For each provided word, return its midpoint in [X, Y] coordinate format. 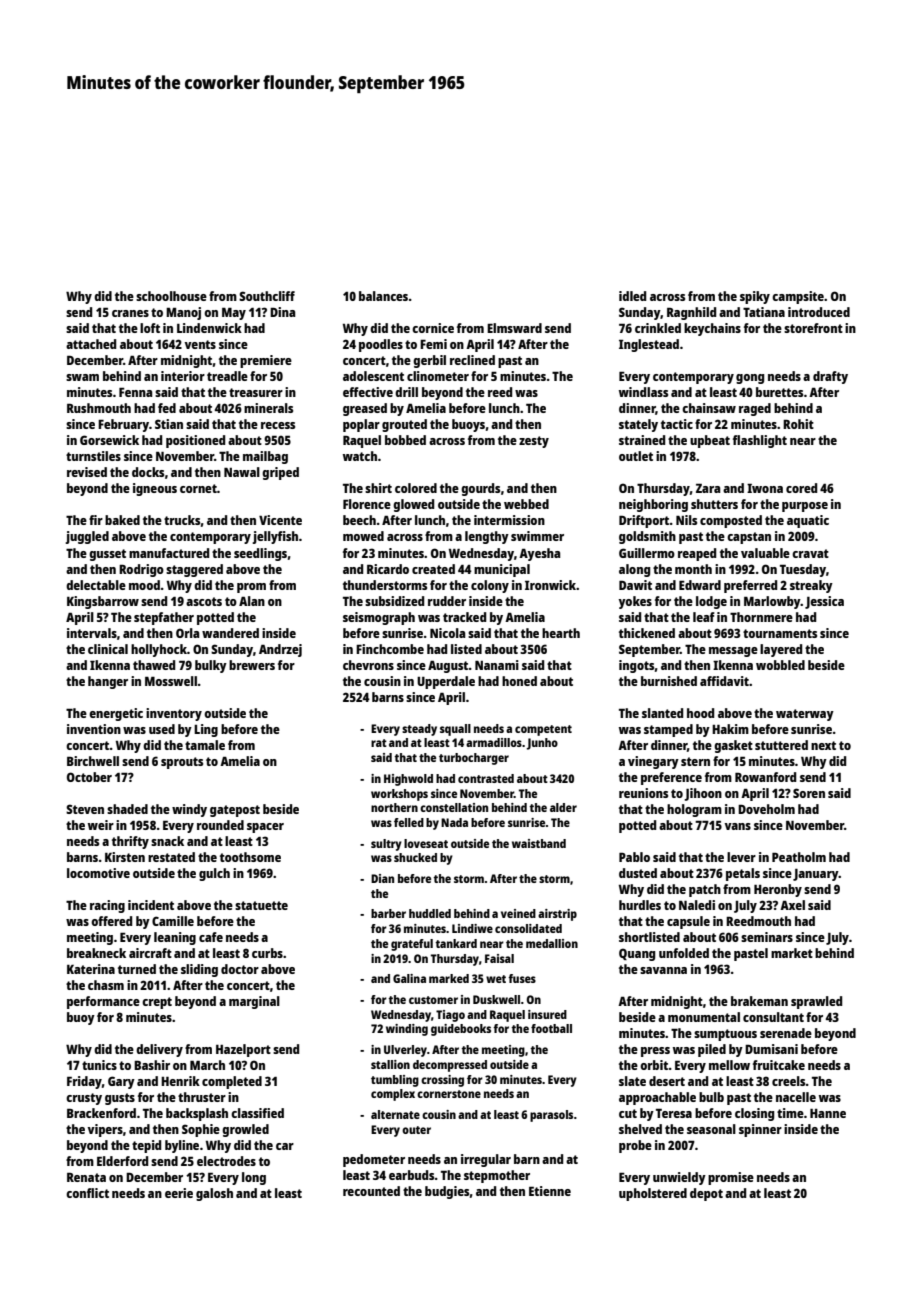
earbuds [412, 1175]
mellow [729, 1065]
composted [731, 521]
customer [433, 1000]
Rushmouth [99, 408]
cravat [810, 553]
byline [182, 1146]
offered [111, 921]
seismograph [379, 618]
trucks [182, 520]
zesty [534, 442]
